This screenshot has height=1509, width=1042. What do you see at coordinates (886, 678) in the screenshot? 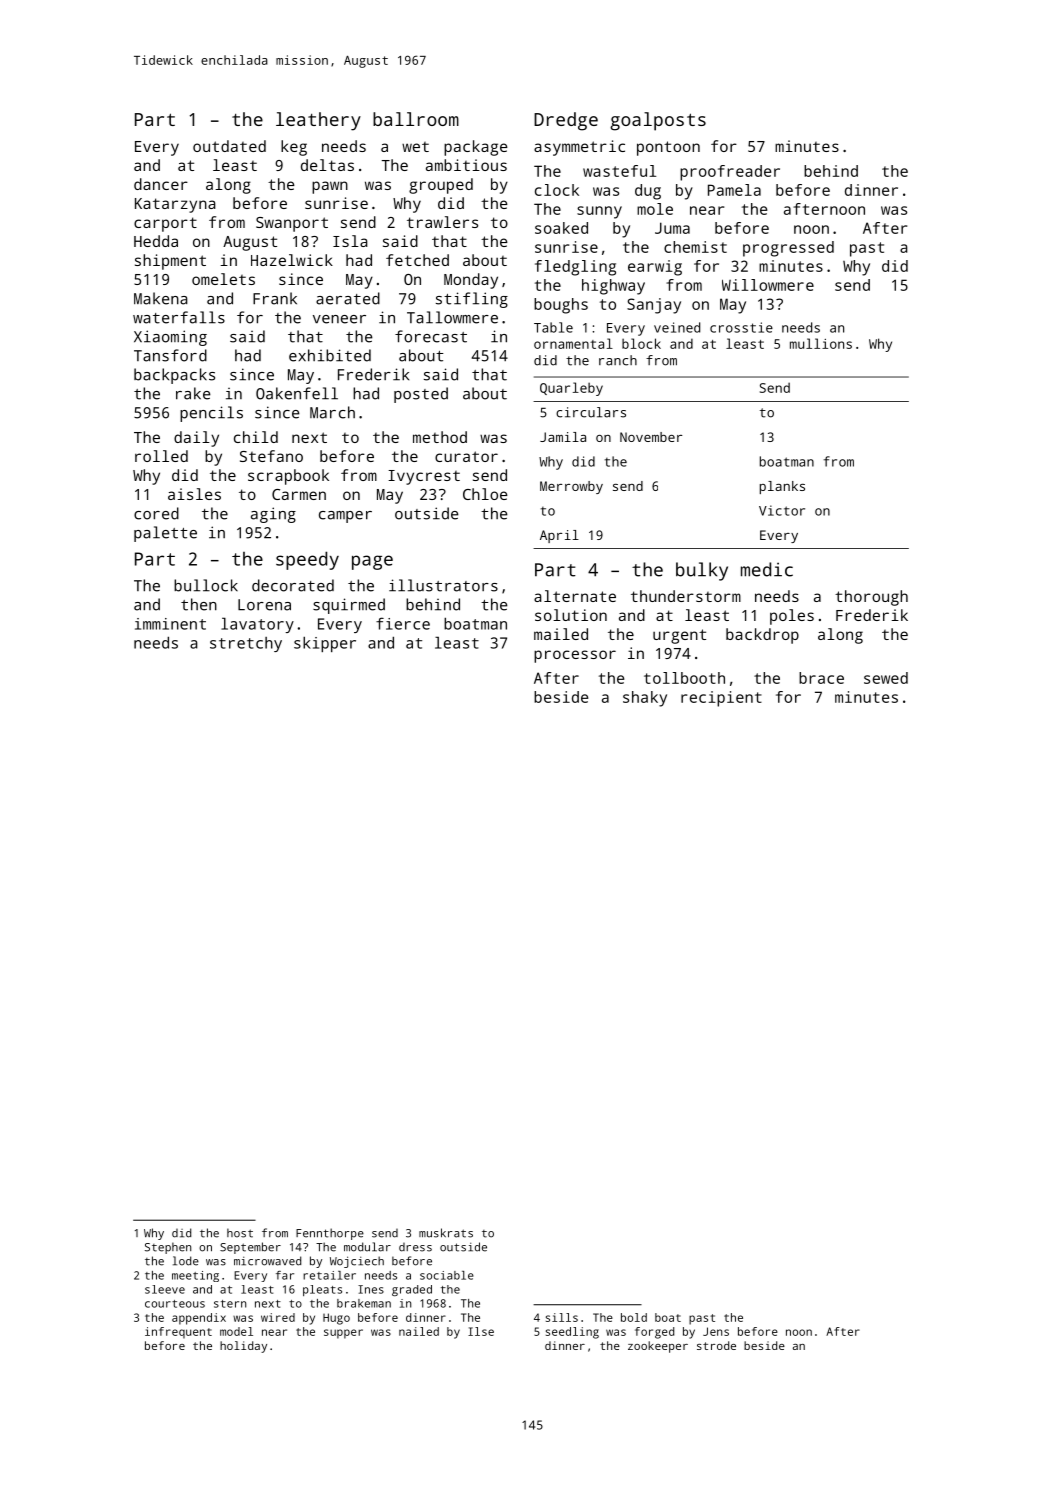
I see `sewed` at bounding box center [886, 678].
